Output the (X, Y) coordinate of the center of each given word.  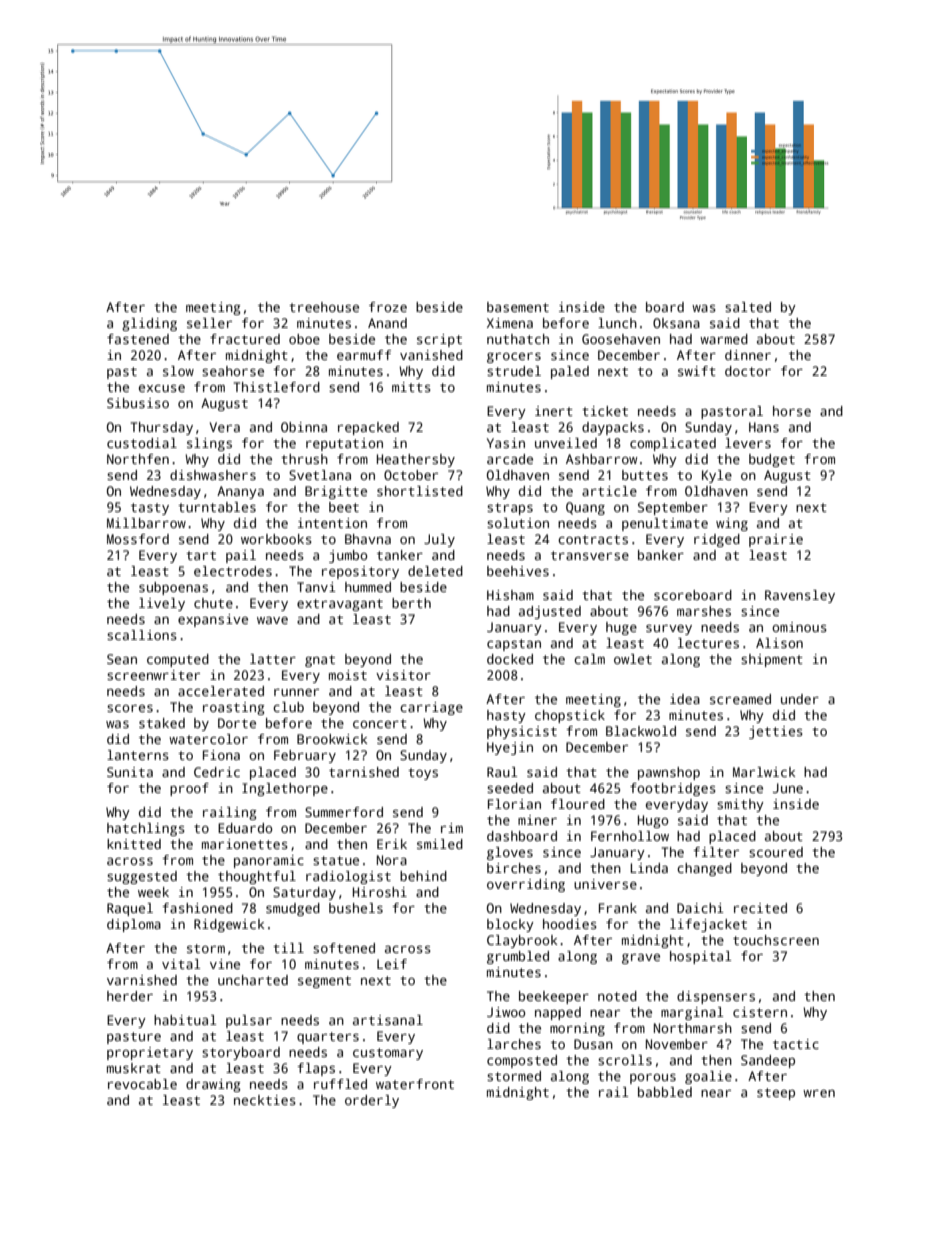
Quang (585, 508)
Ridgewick (229, 925)
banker (661, 555)
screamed (740, 699)
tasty (150, 509)
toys (423, 774)
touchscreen (776, 940)
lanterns (138, 755)
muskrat (134, 1068)
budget (772, 460)
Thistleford (277, 387)
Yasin (506, 443)
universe (605, 884)
